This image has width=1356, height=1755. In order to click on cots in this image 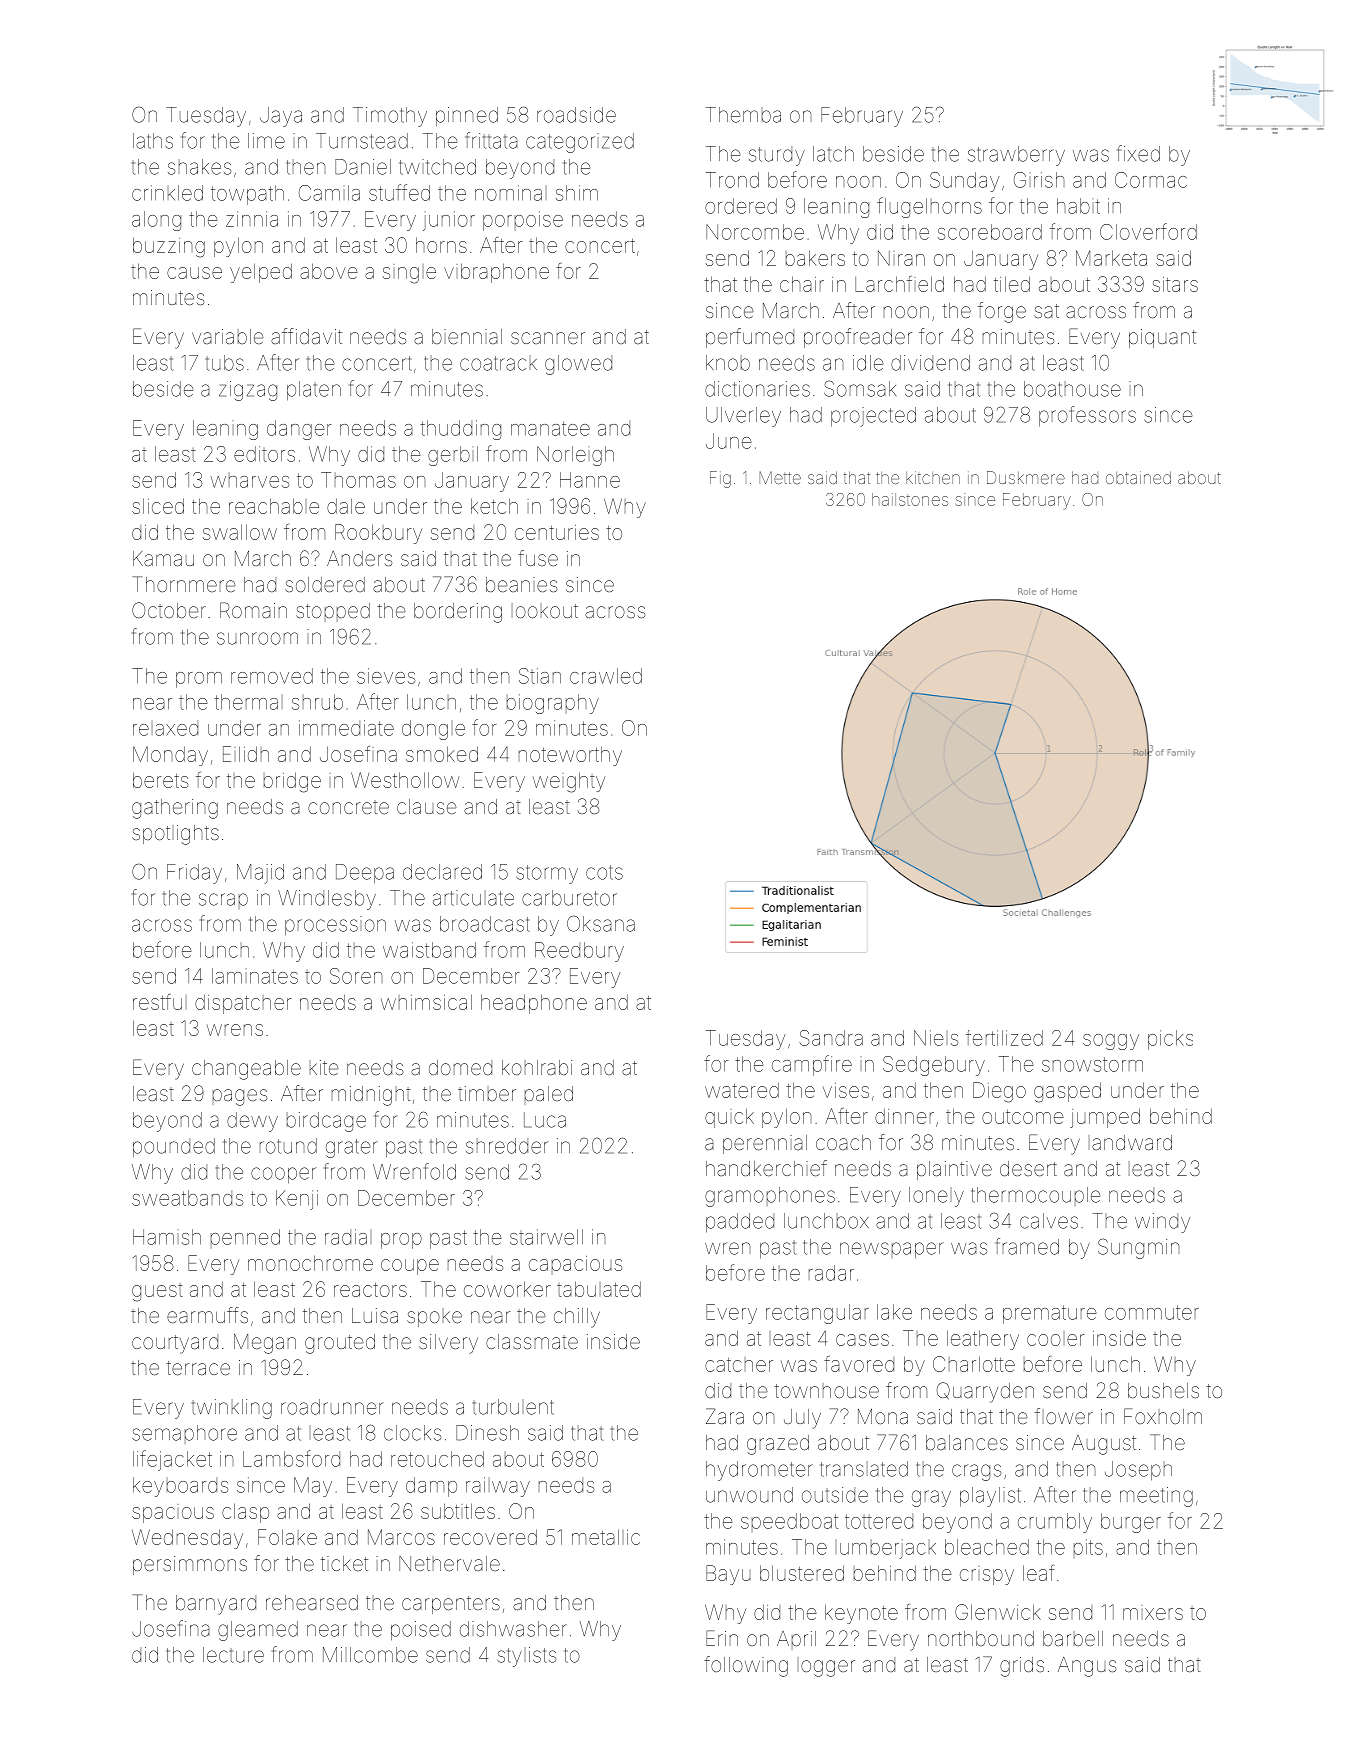, I will do `click(604, 872)`.
